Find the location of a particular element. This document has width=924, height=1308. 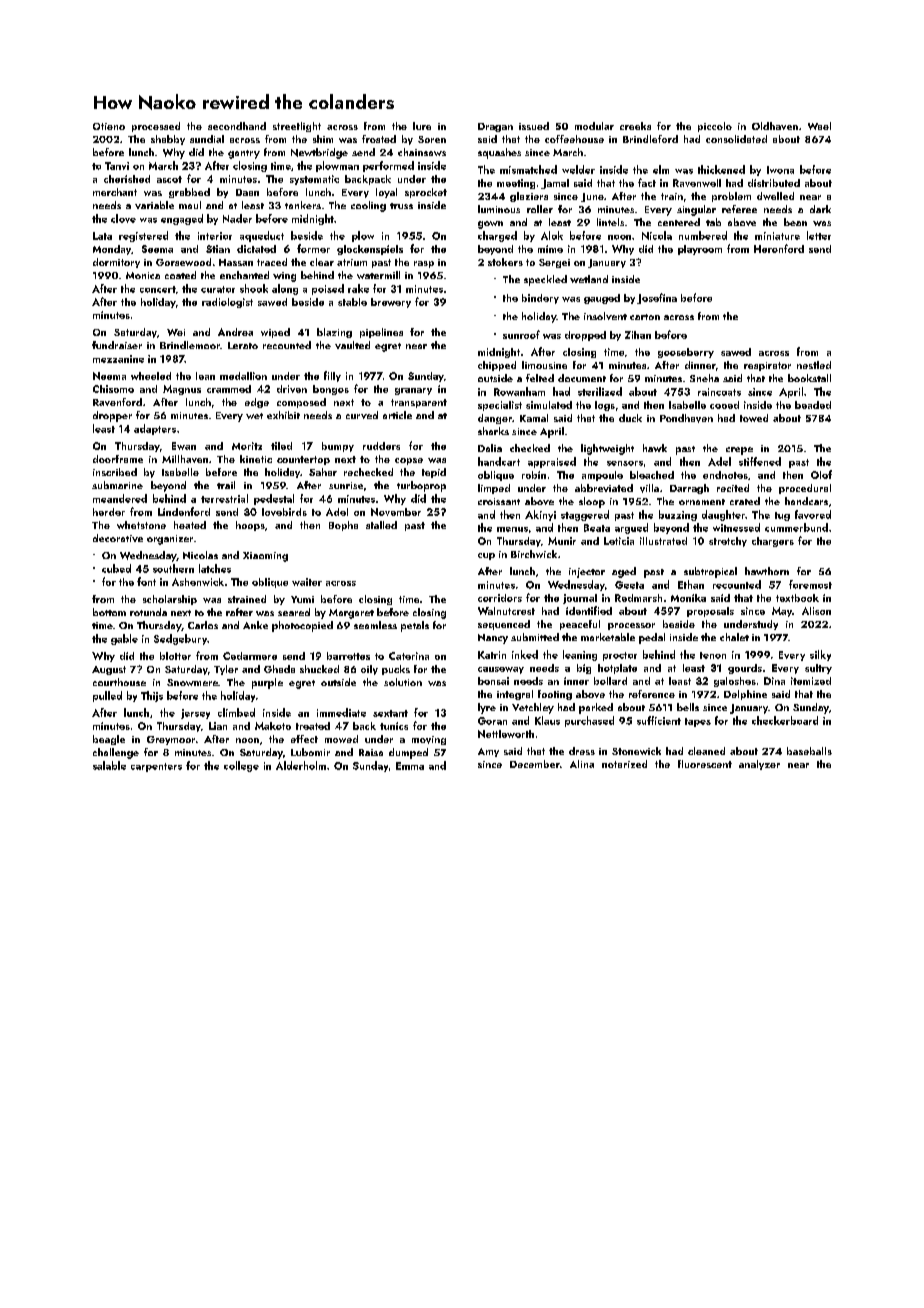

Otieno is located at coordinates (109, 126).
